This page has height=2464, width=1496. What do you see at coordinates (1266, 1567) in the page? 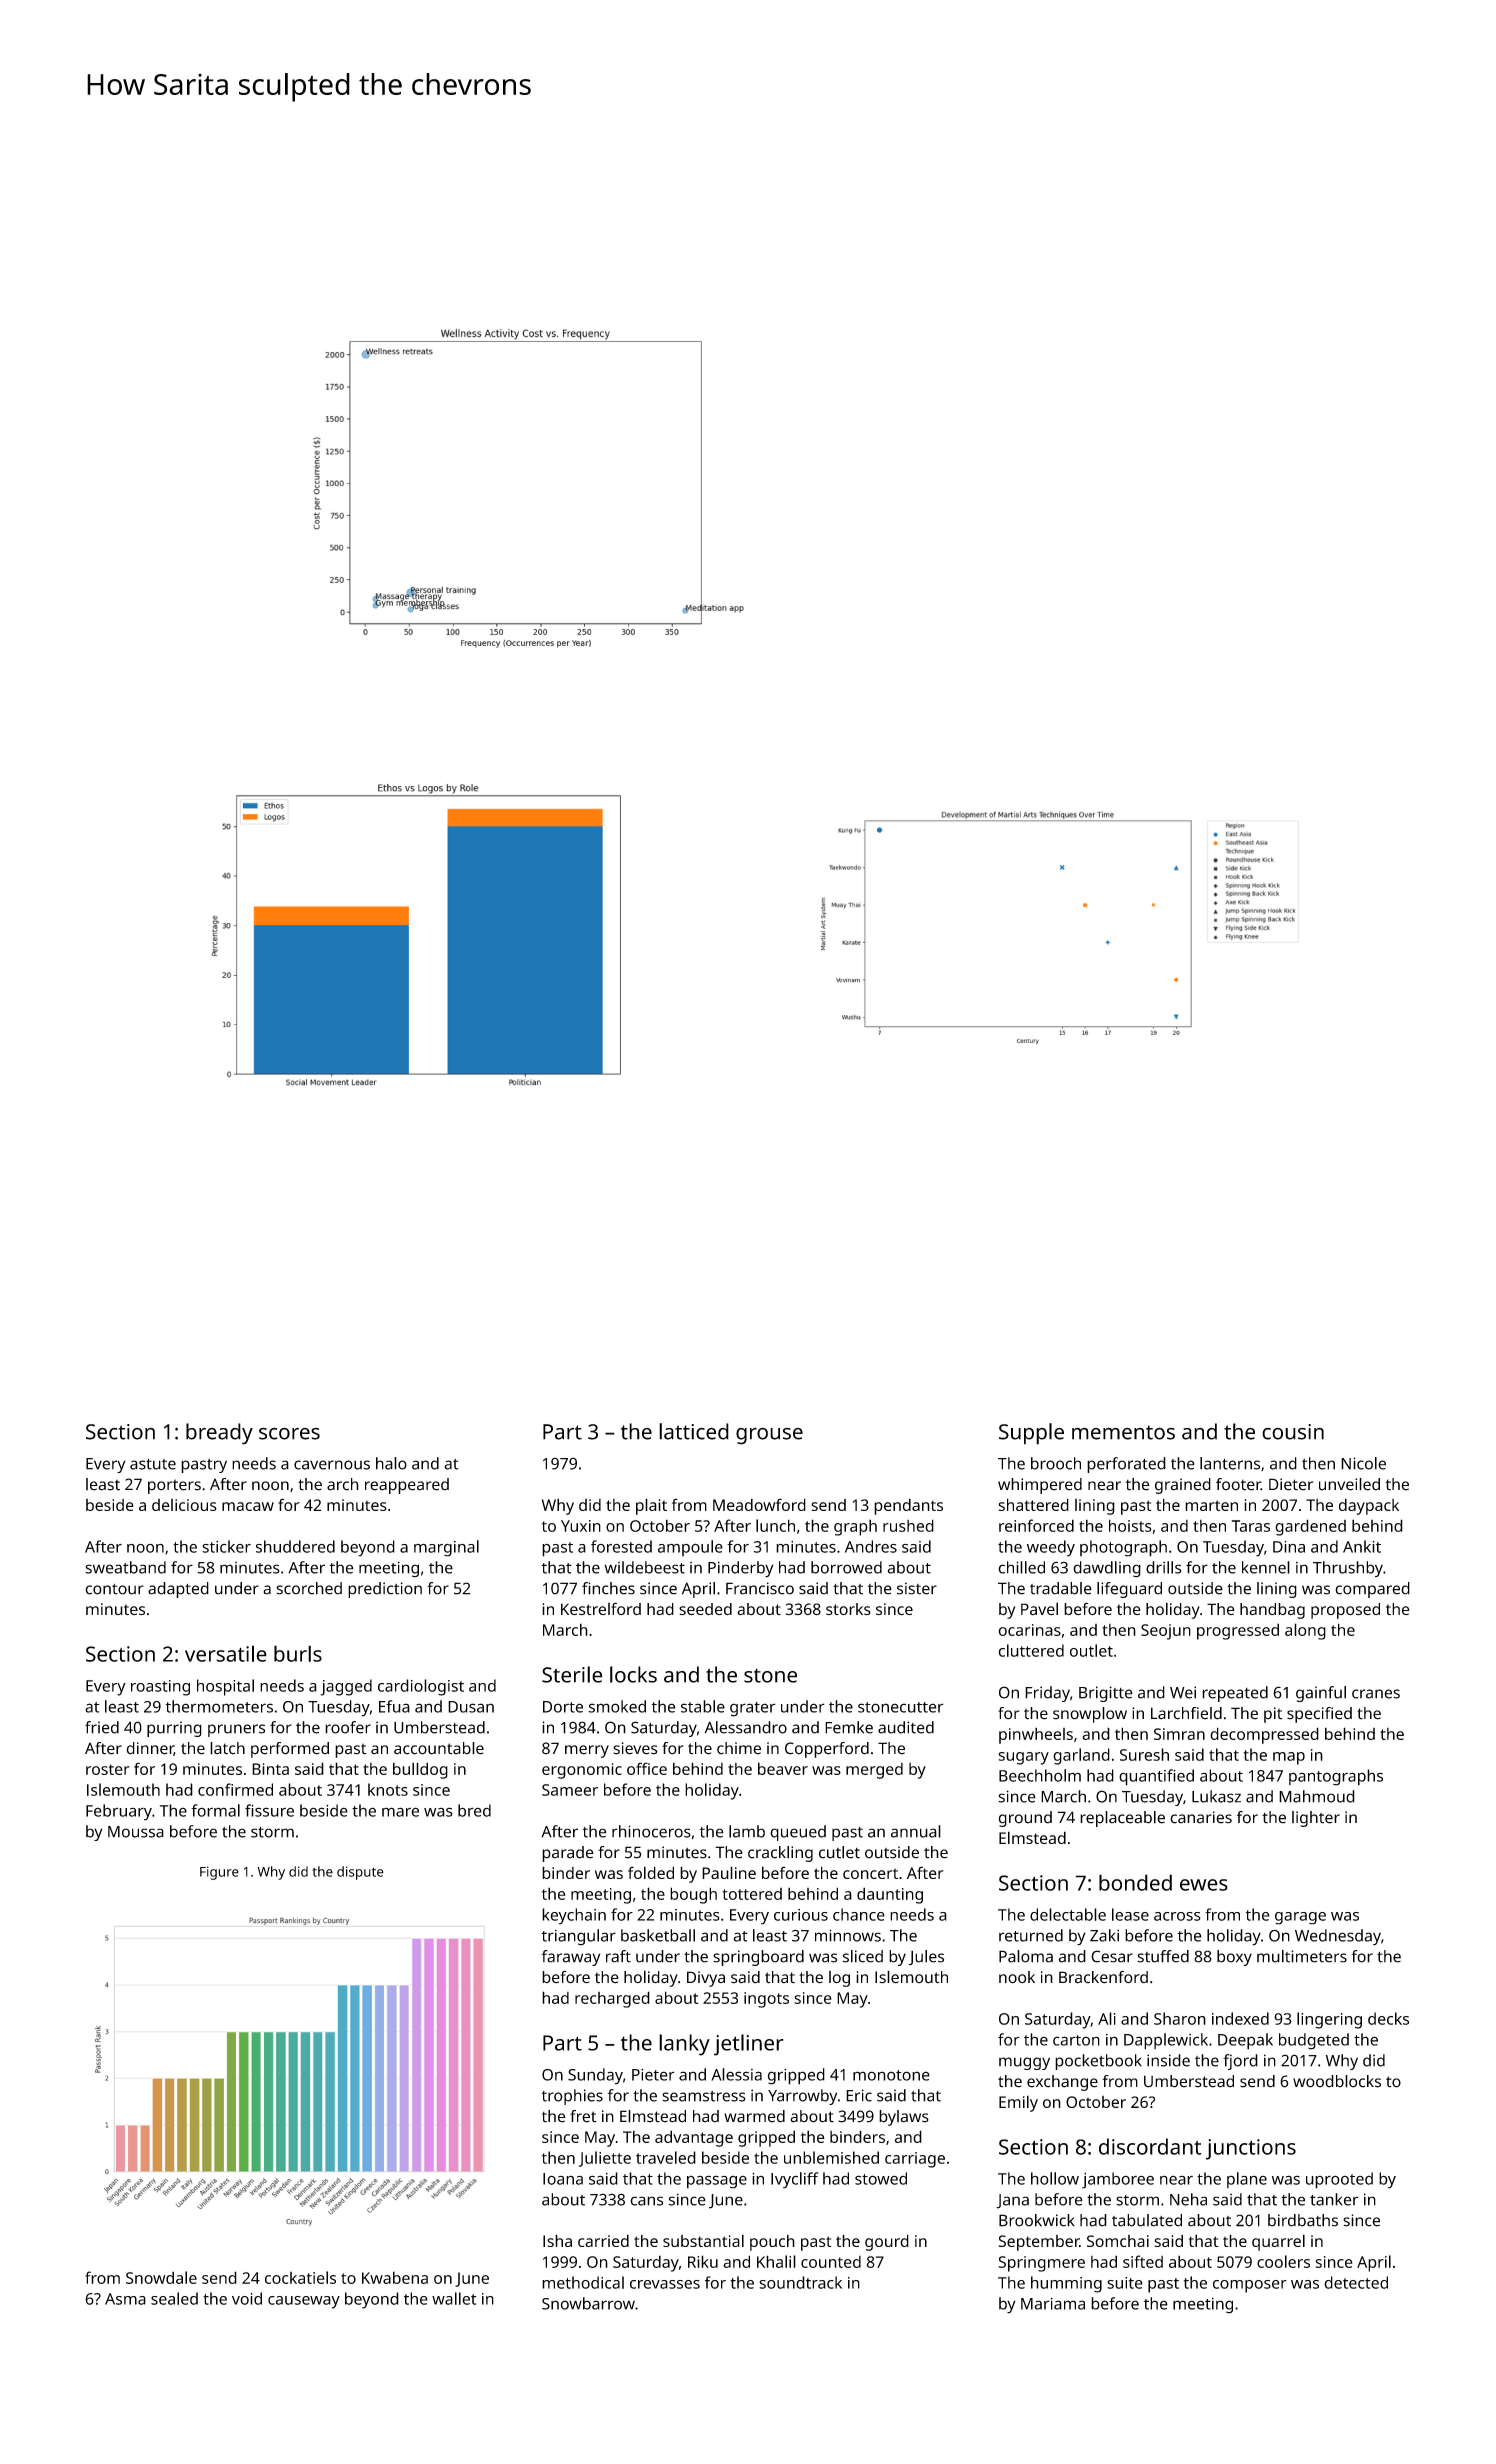
I see `kennel` at bounding box center [1266, 1567].
